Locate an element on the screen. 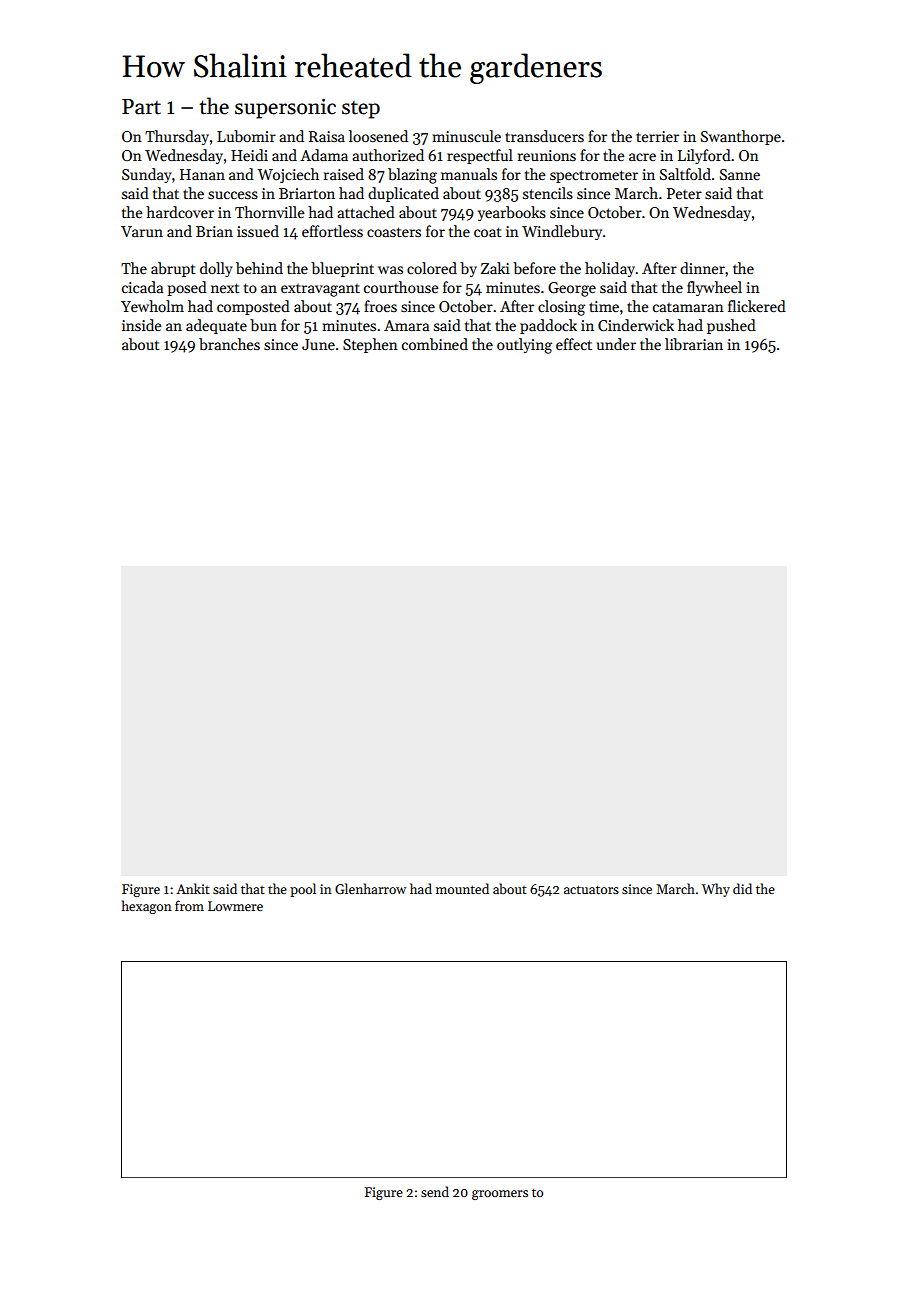  mounted is located at coordinates (462, 888).
